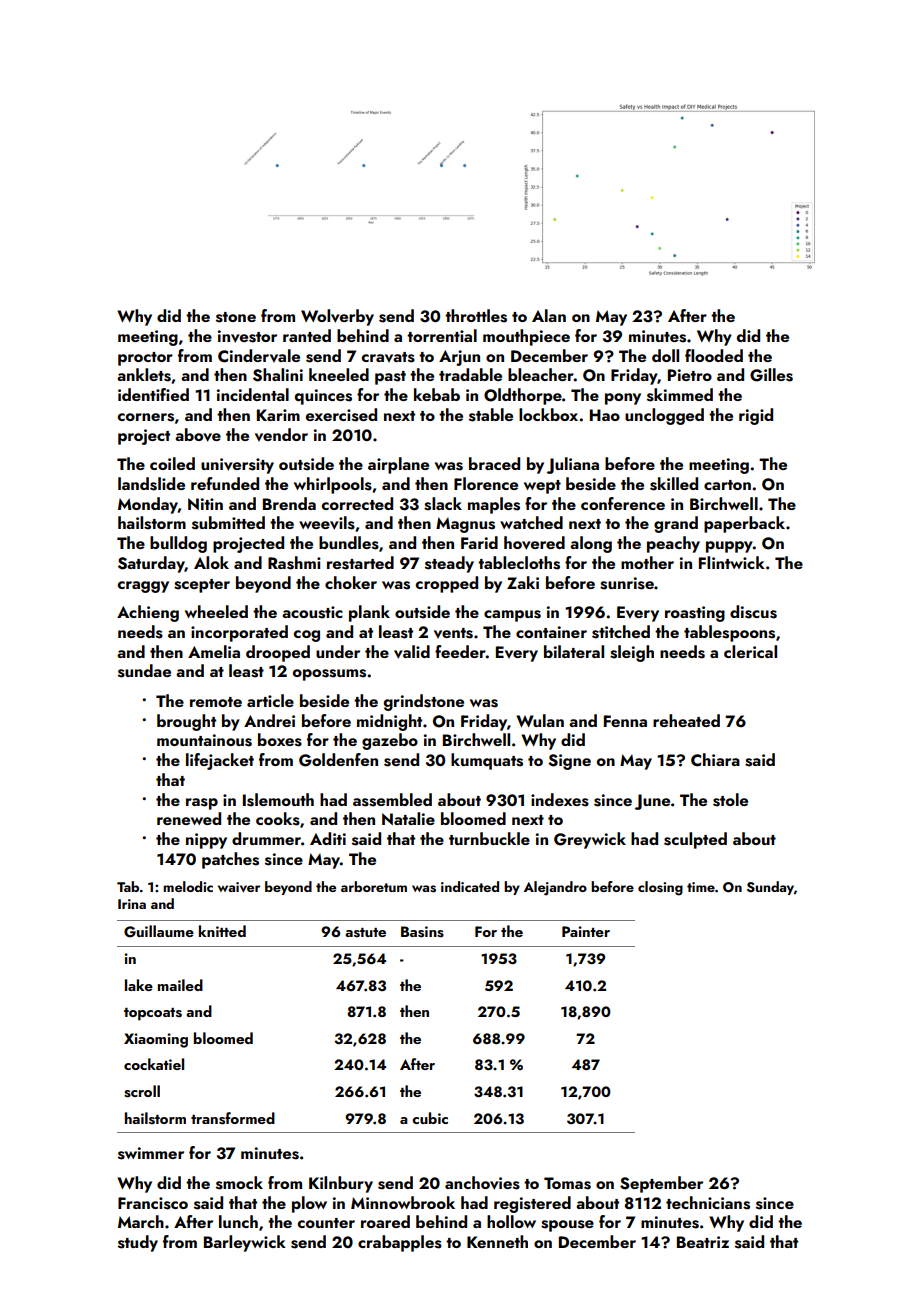 Image resolution: width=924 pixels, height=1308 pixels. Describe the element at coordinates (389, 722) in the document. I see `midnight` at that location.
